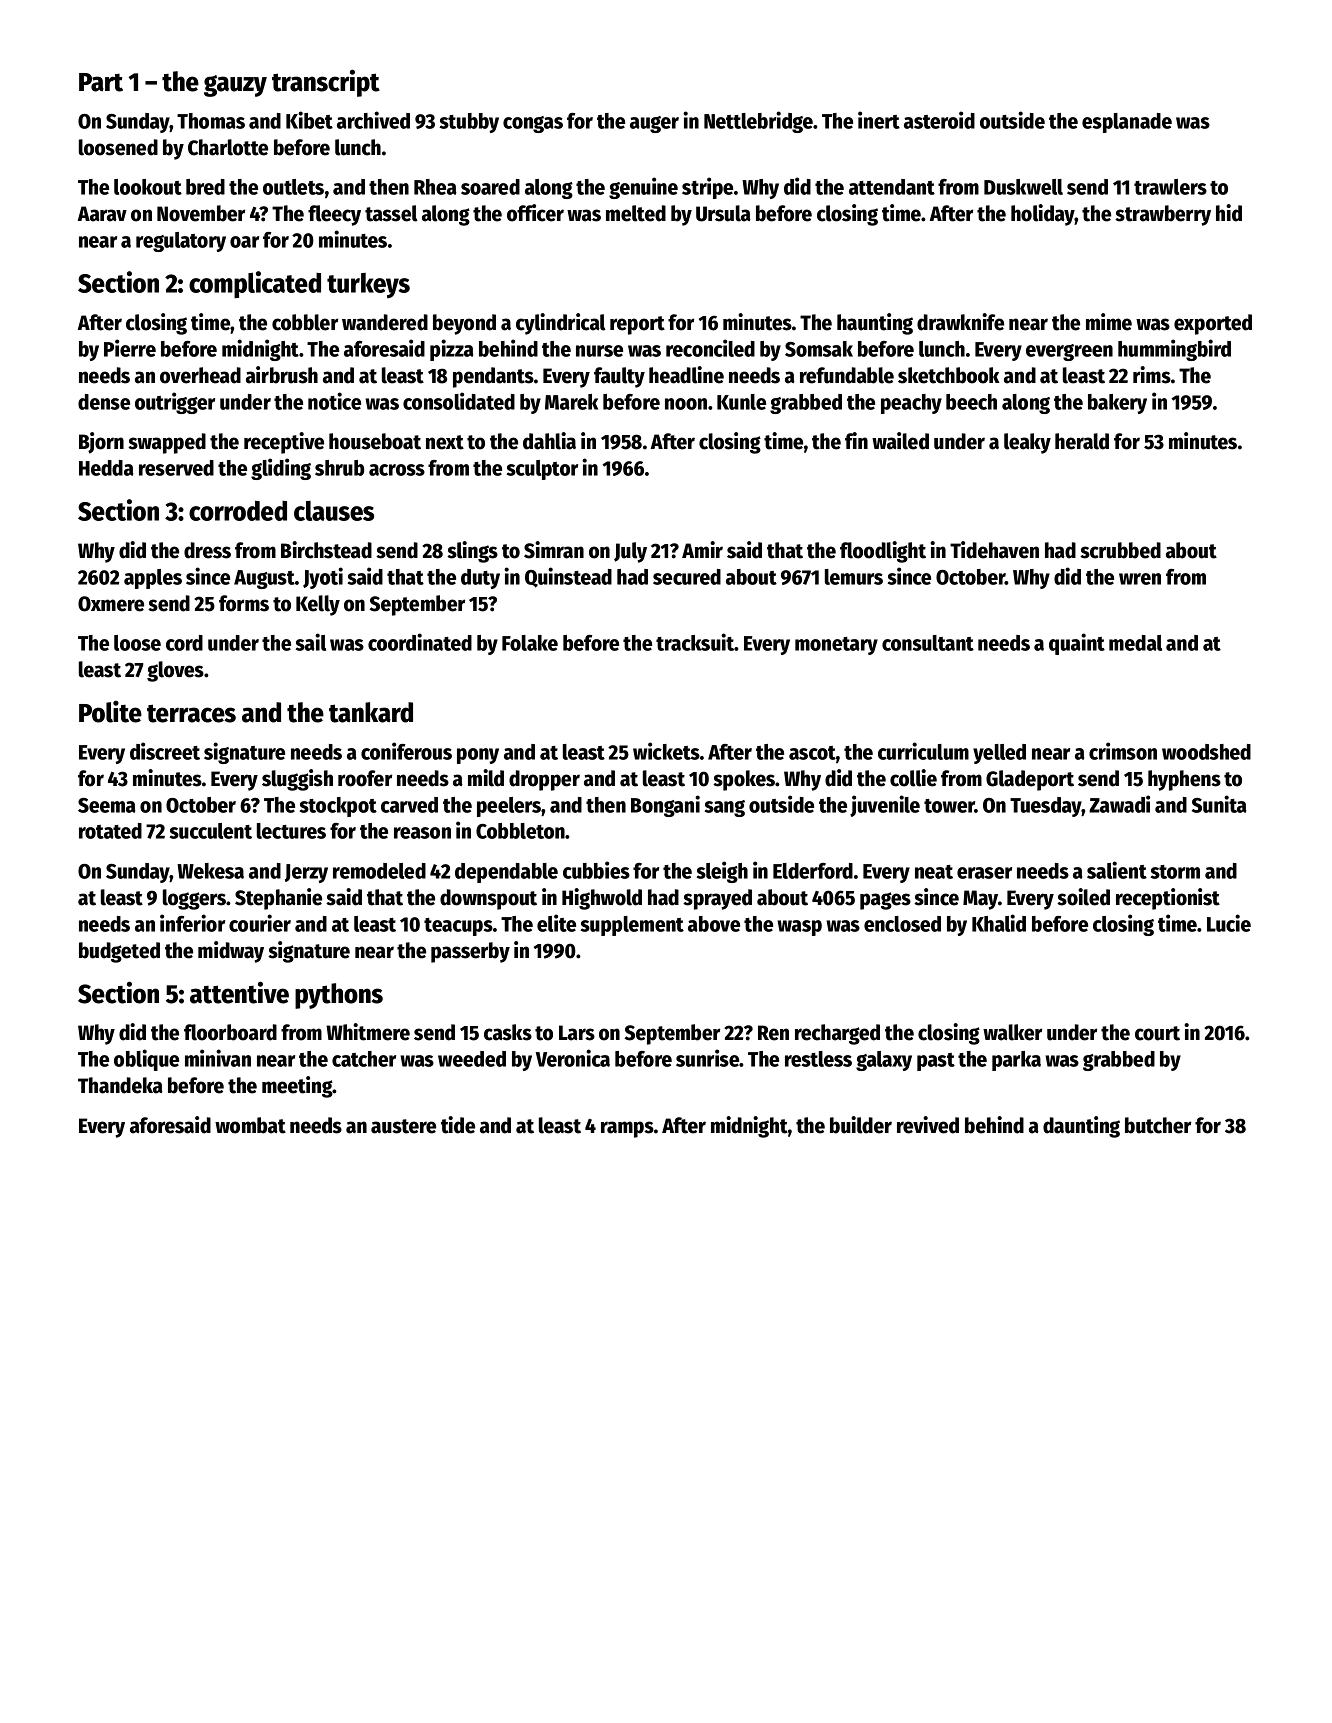 The height and width of the image is (1723, 1332). What do you see at coordinates (836, 646) in the image?
I see `monetary` at bounding box center [836, 646].
